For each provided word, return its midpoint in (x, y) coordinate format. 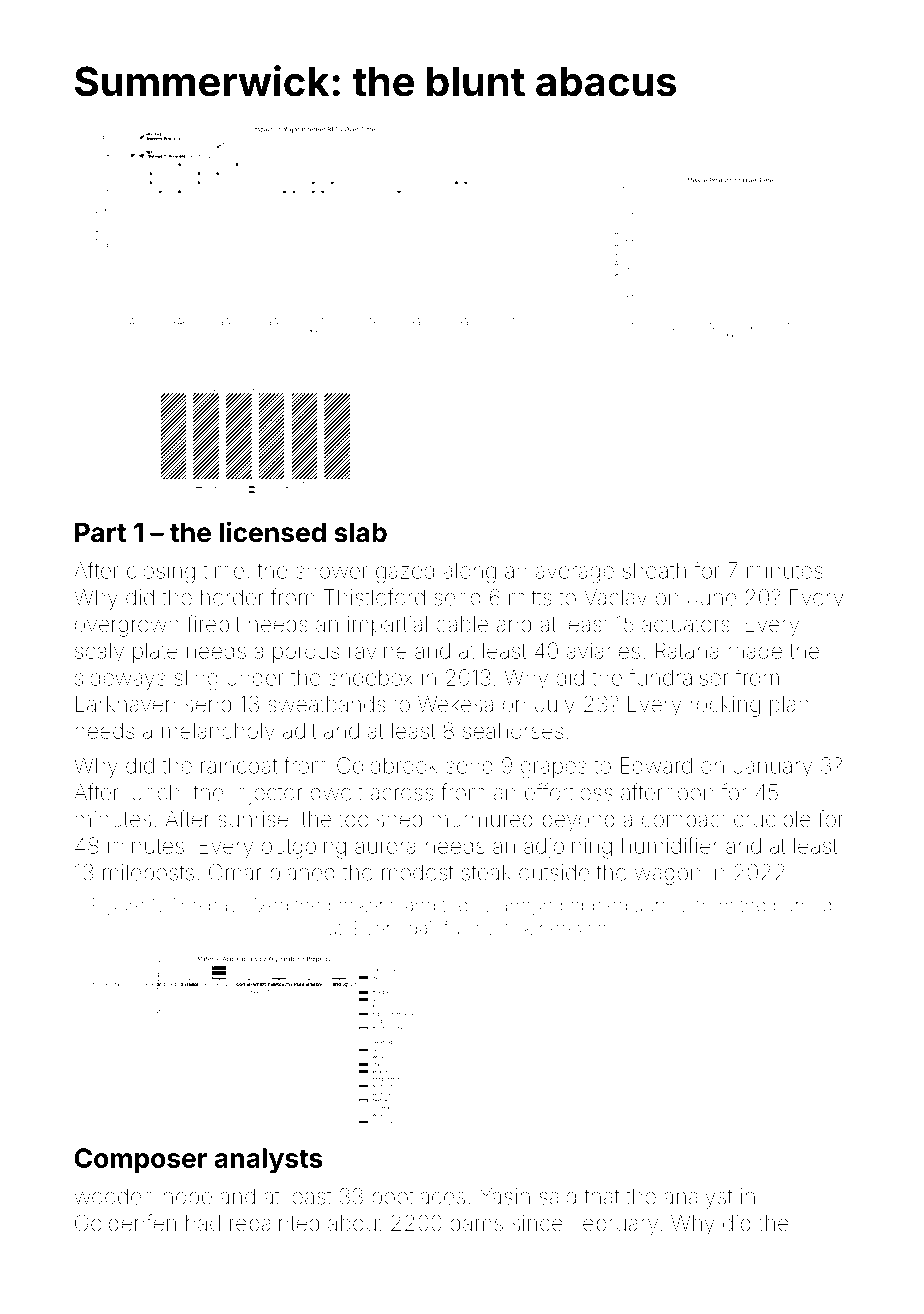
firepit (213, 625)
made (755, 651)
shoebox (371, 677)
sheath (654, 570)
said (557, 1196)
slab (360, 532)
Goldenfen (125, 1223)
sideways (120, 679)
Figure (118, 907)
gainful (435, 929)
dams (476, 1223)
